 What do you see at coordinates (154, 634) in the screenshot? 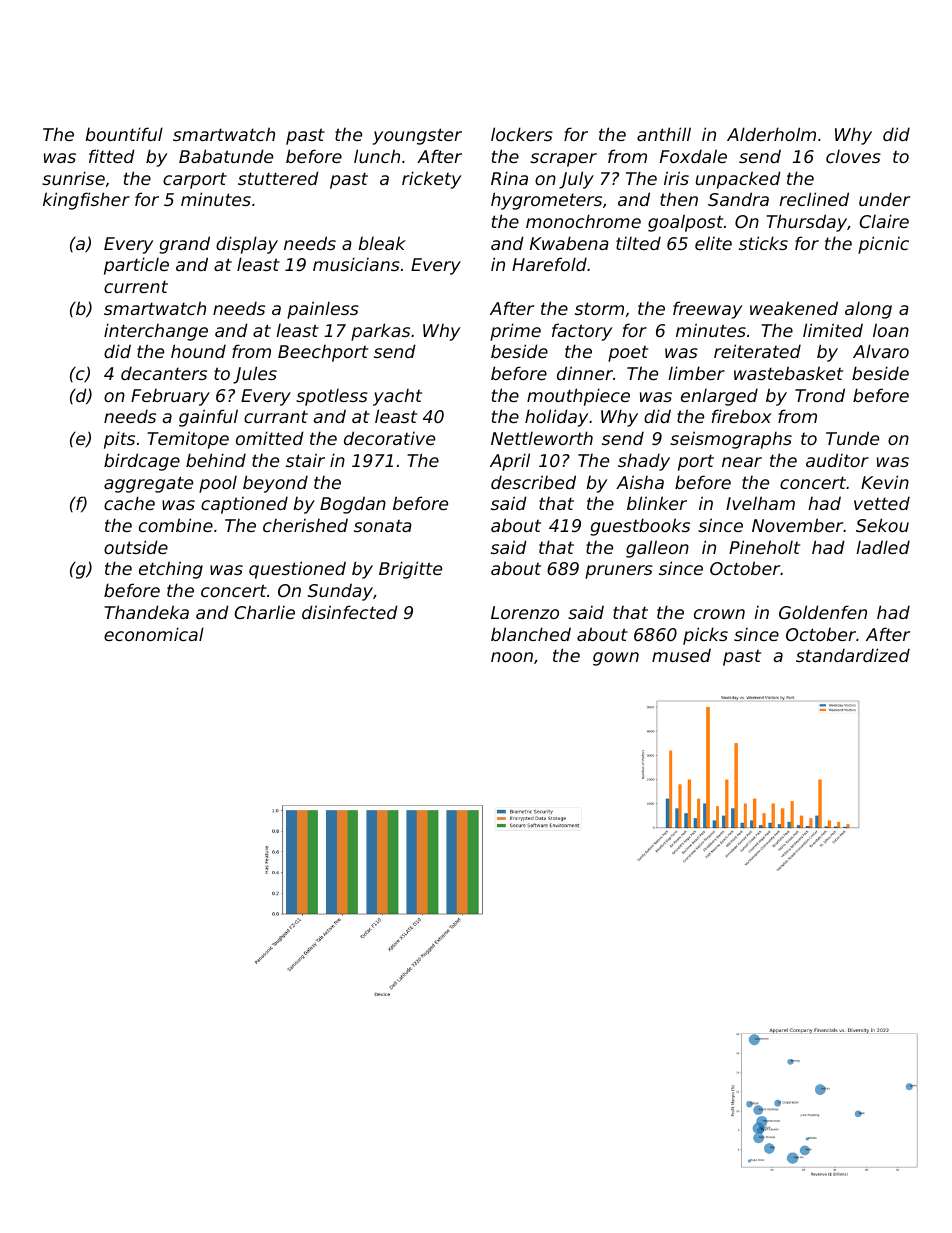
I see `economical` at bounding box center [154, 634].
